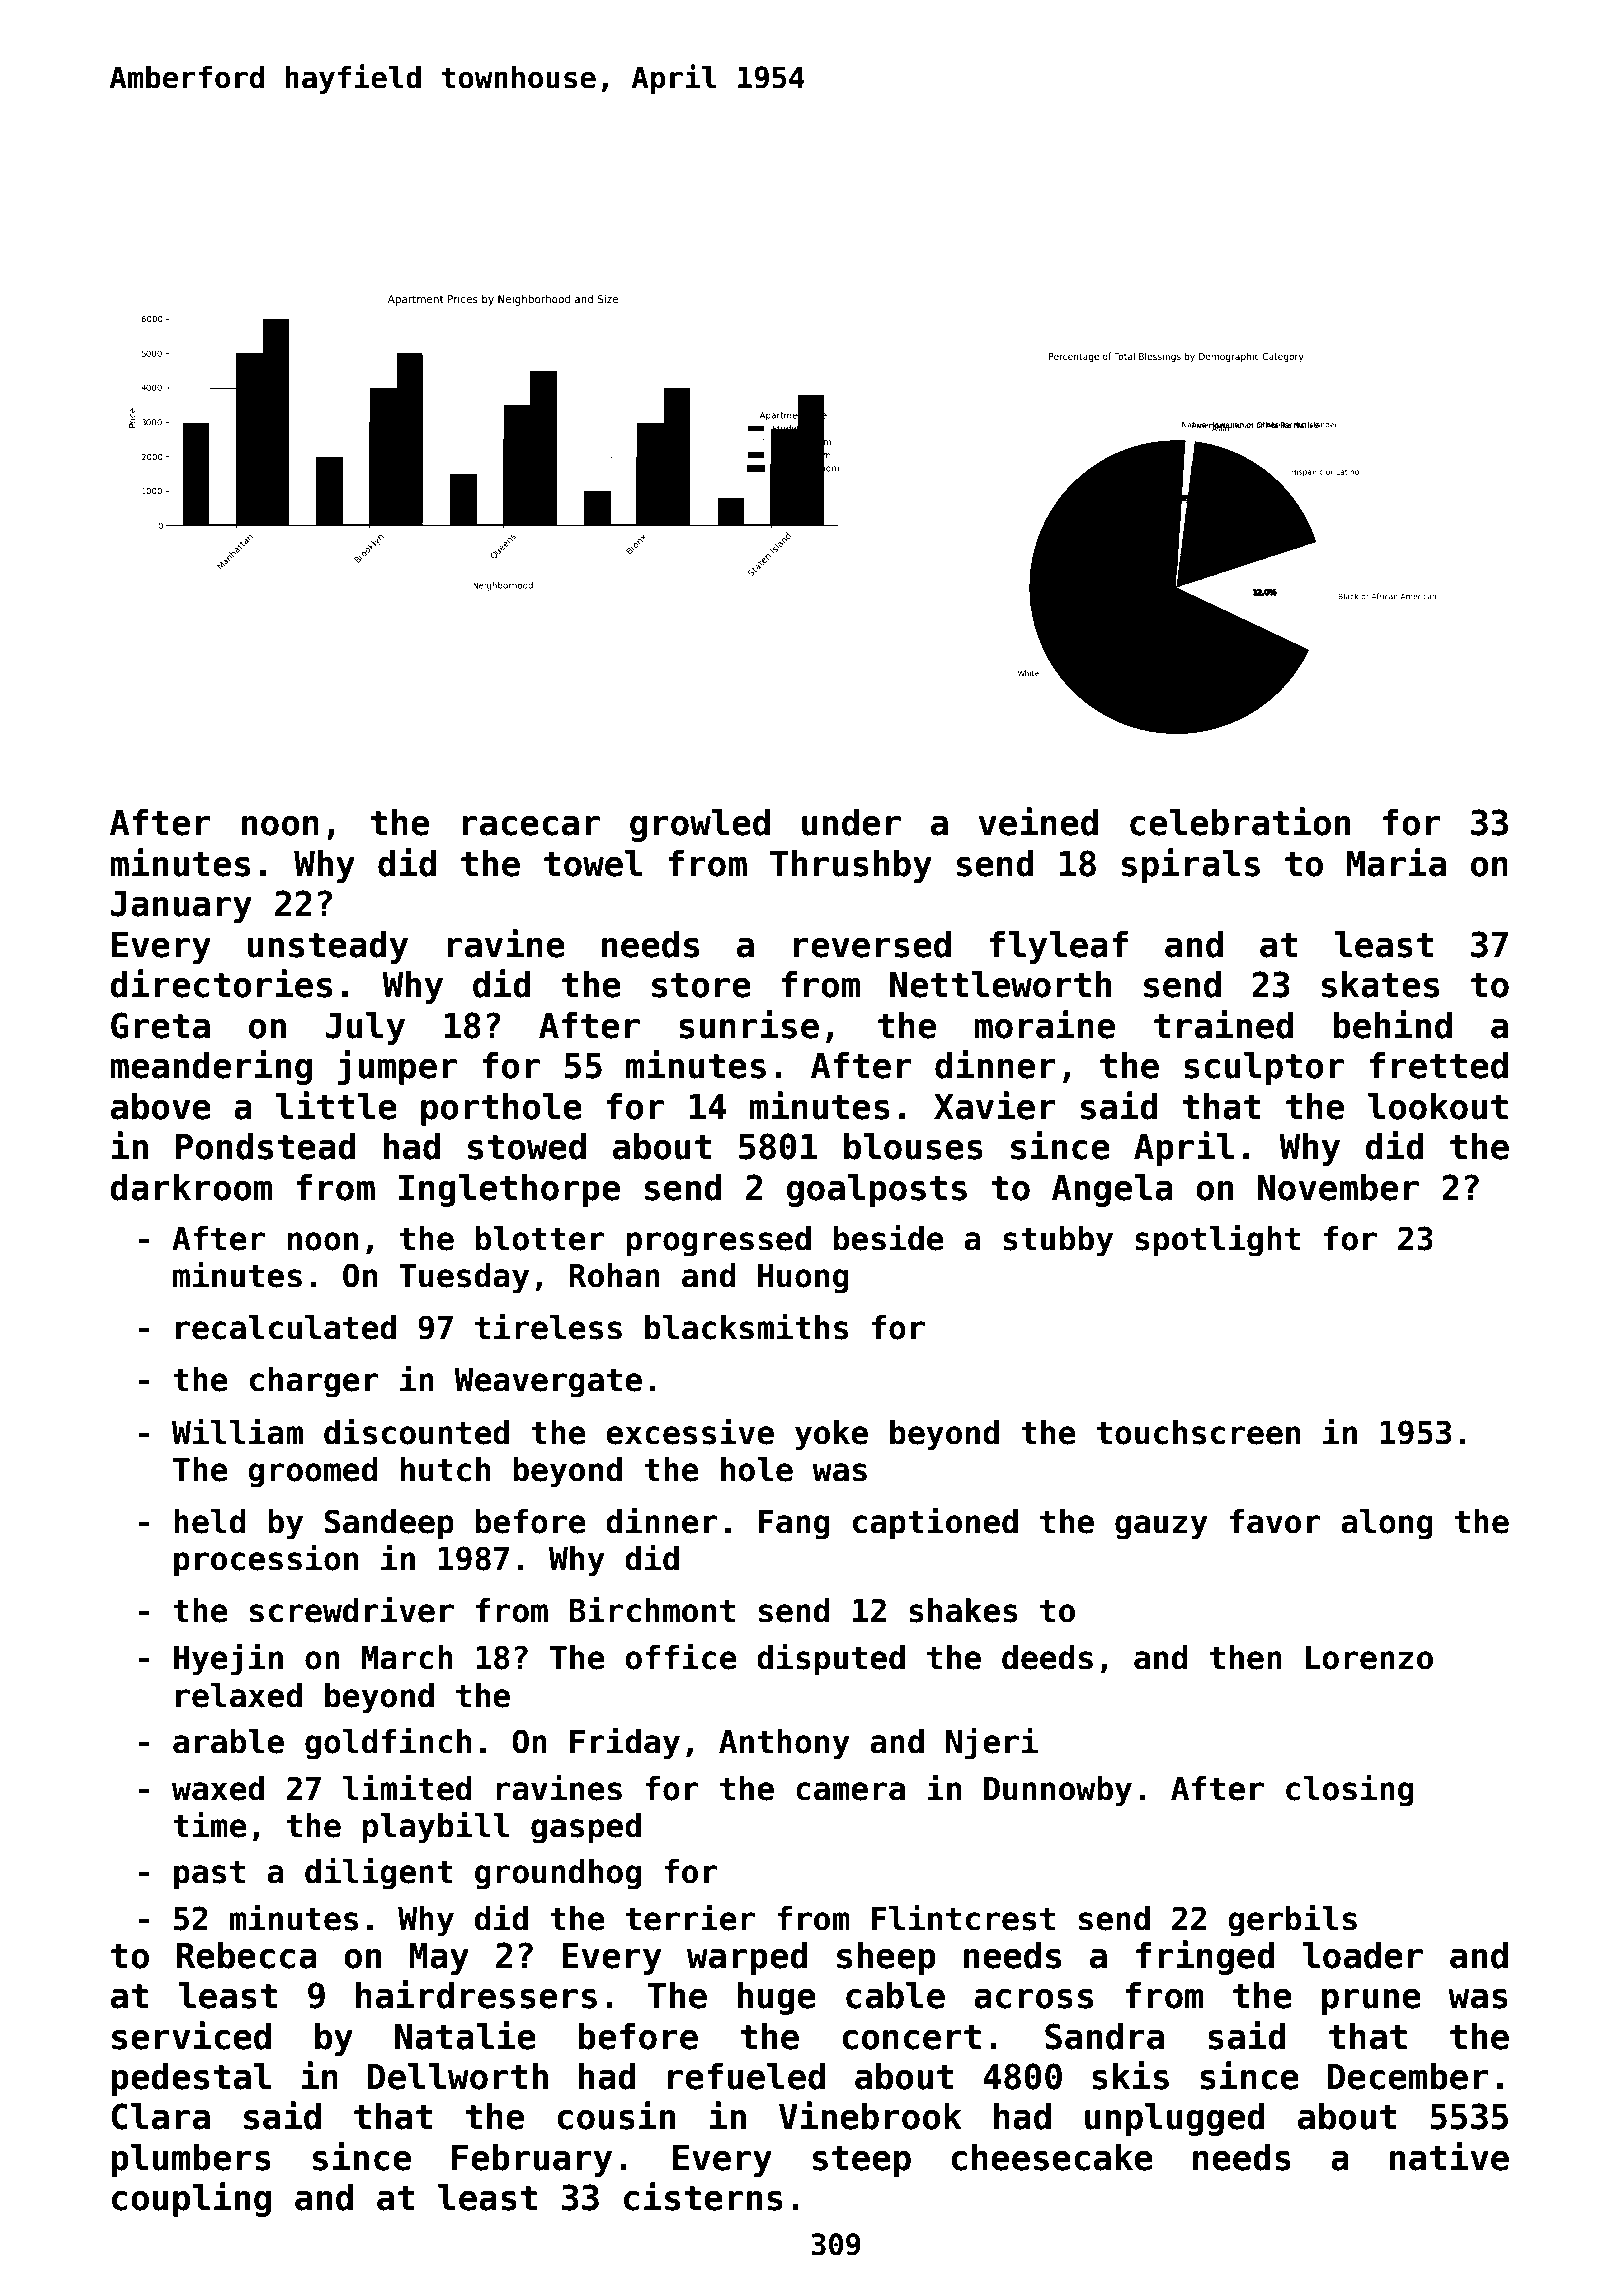  I want to click on Maria, so click(1396, 862).
